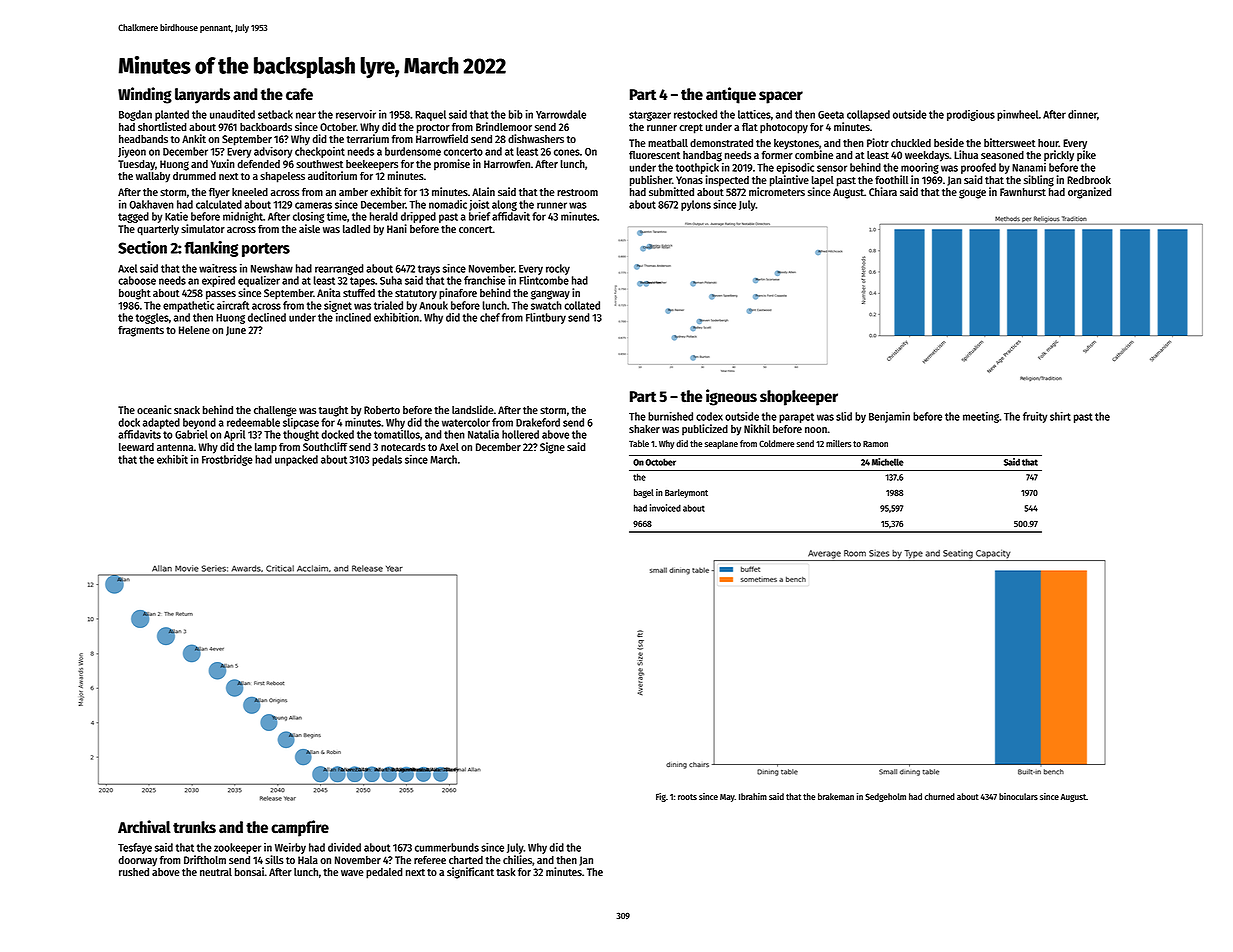  What do you see at coordinates (227, 460) in the screenshot?
I see `Frostbridge` at bounding box center [227, 460].
